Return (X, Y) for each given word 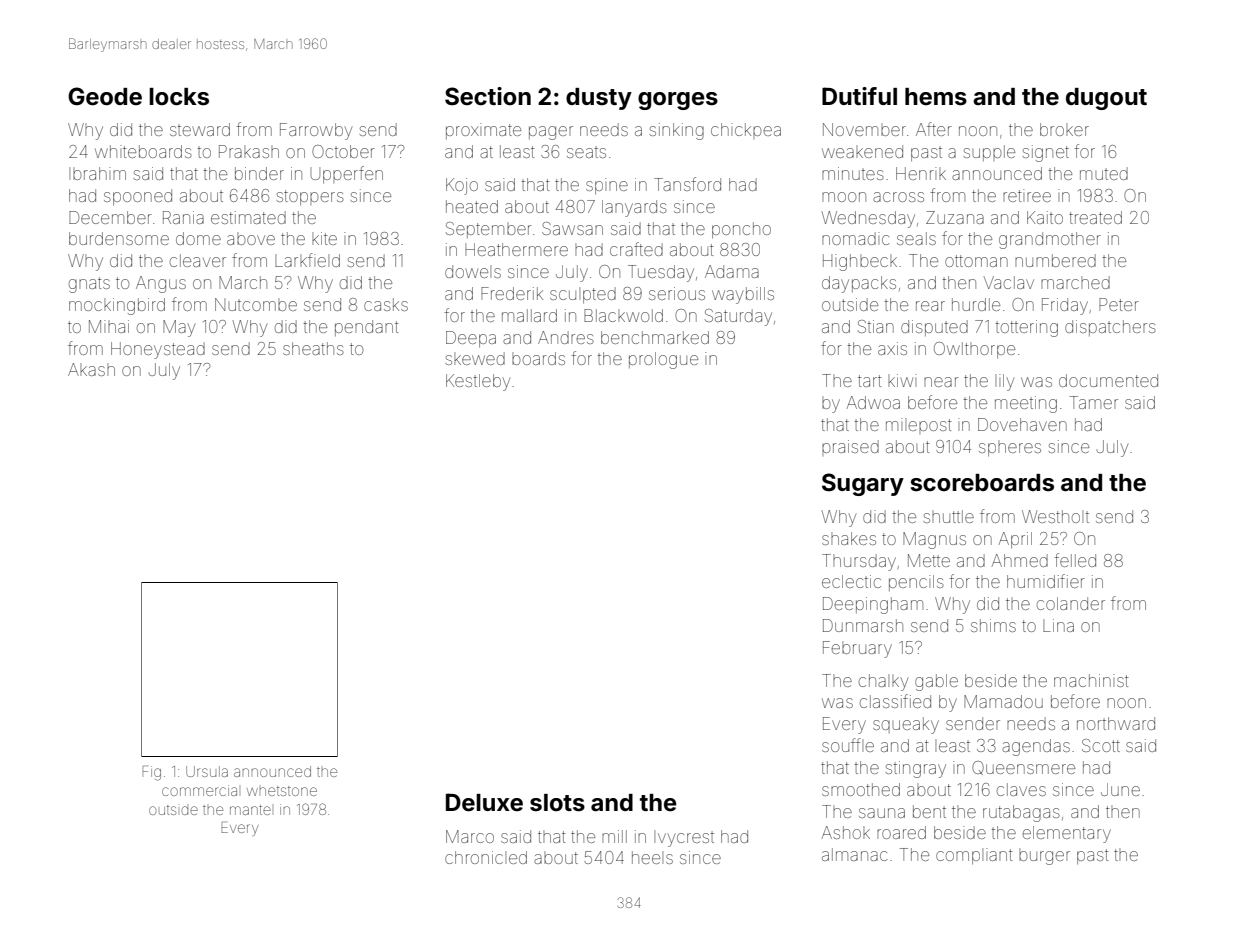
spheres (1010, 448)
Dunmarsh (863, 625)
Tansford (687, 184)
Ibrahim (97, 173)
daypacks (859, 284)
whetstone (282, 791)
